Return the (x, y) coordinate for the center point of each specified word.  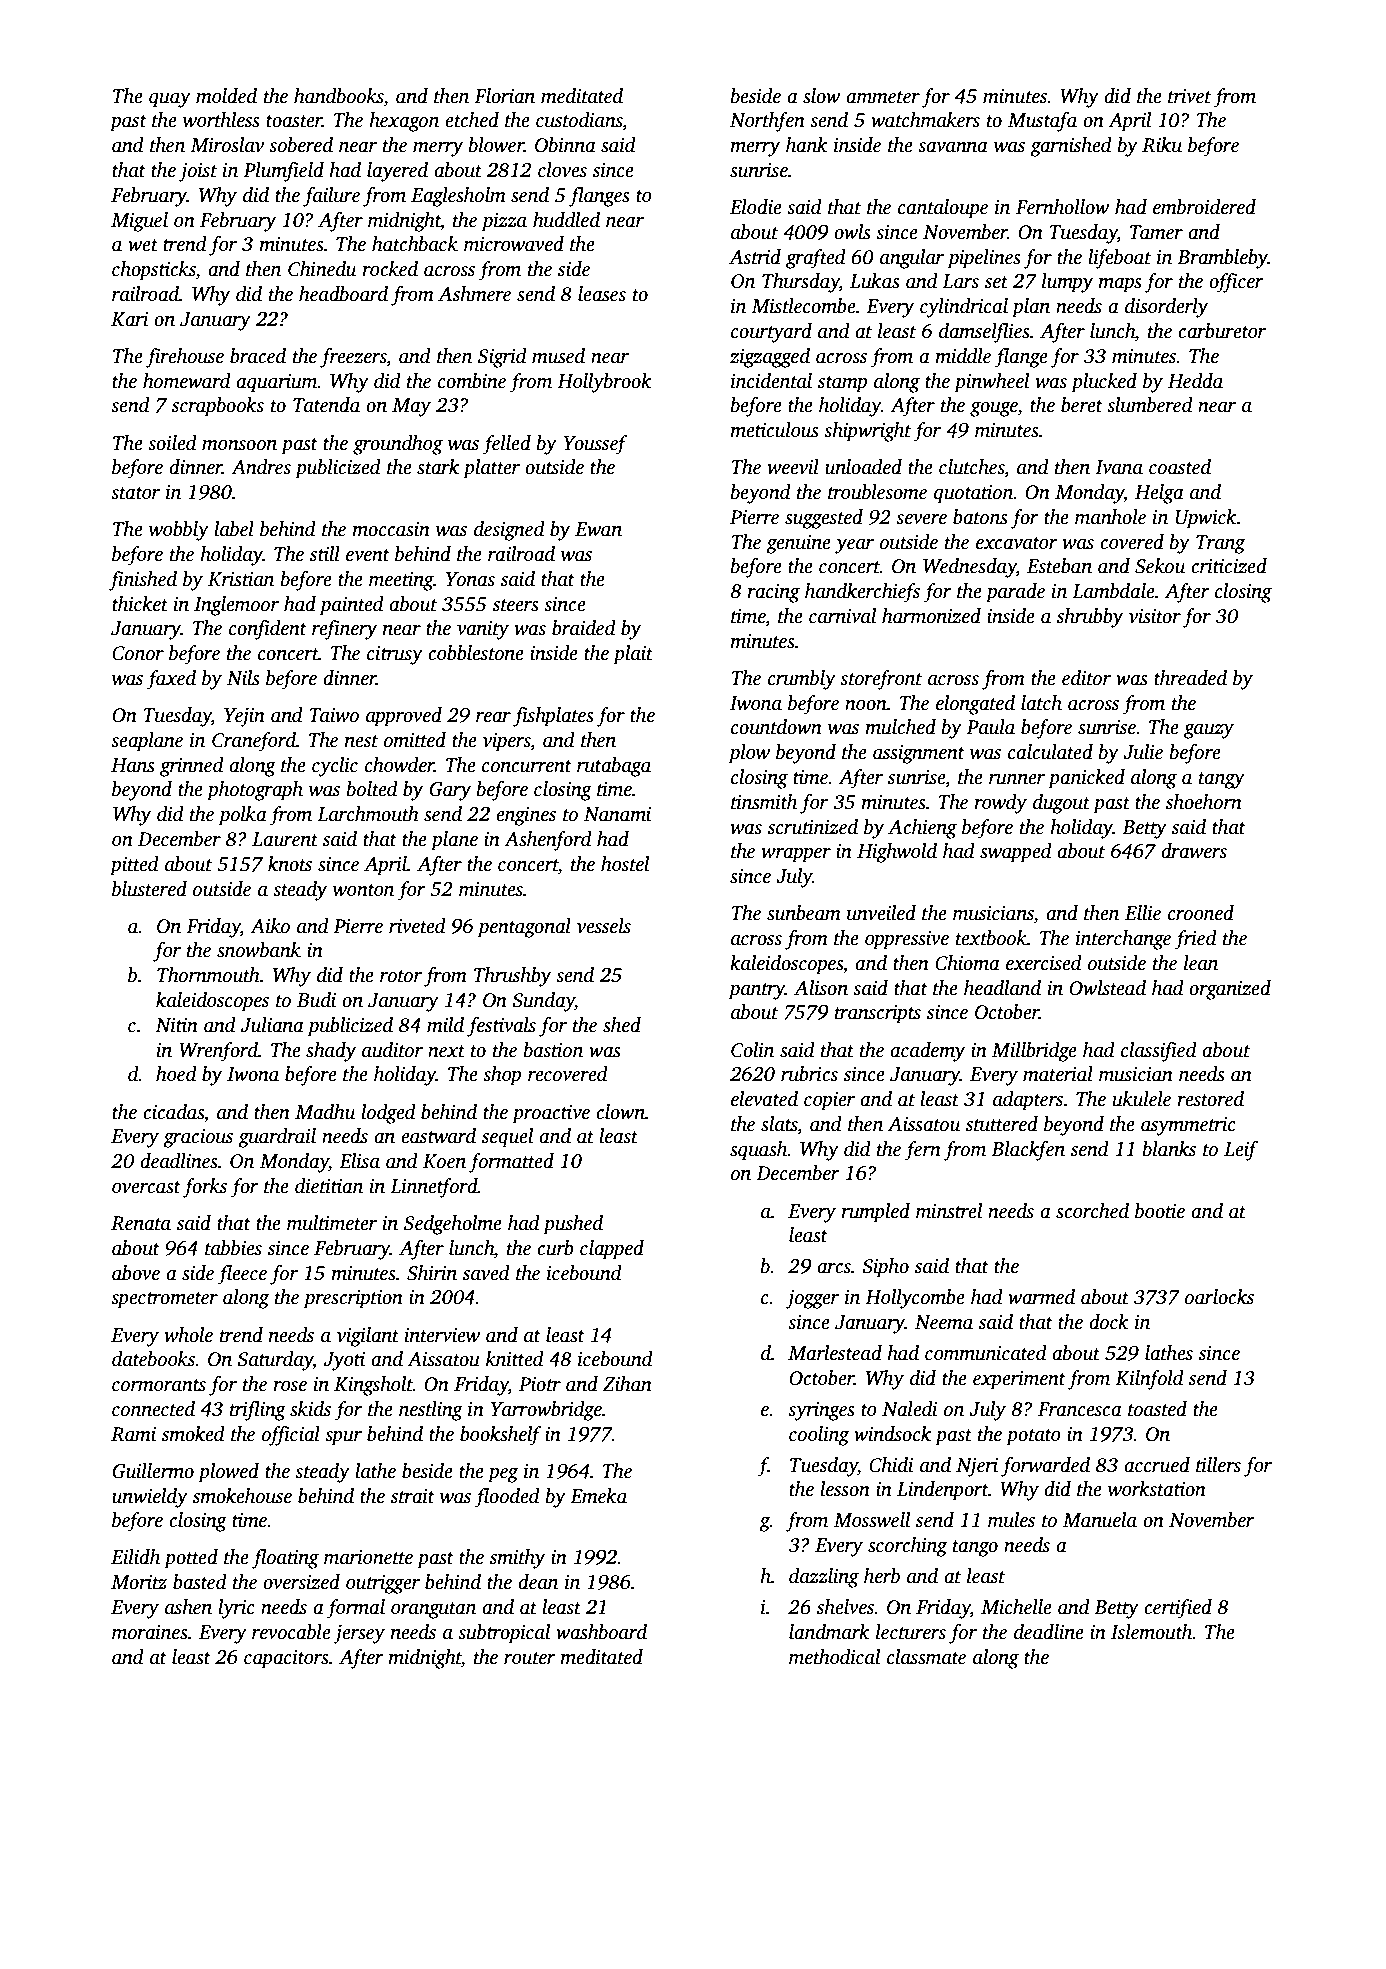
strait (413, 1496)
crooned (1201, 913)
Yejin (244, 717)
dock (1109, 1322)
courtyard (771, 333)
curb (555, 1248)
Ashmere (474, 294)
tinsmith (764, 802)
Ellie (1143, 913)
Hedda (1195, 381)
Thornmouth (208, 975)
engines (526, 816)
